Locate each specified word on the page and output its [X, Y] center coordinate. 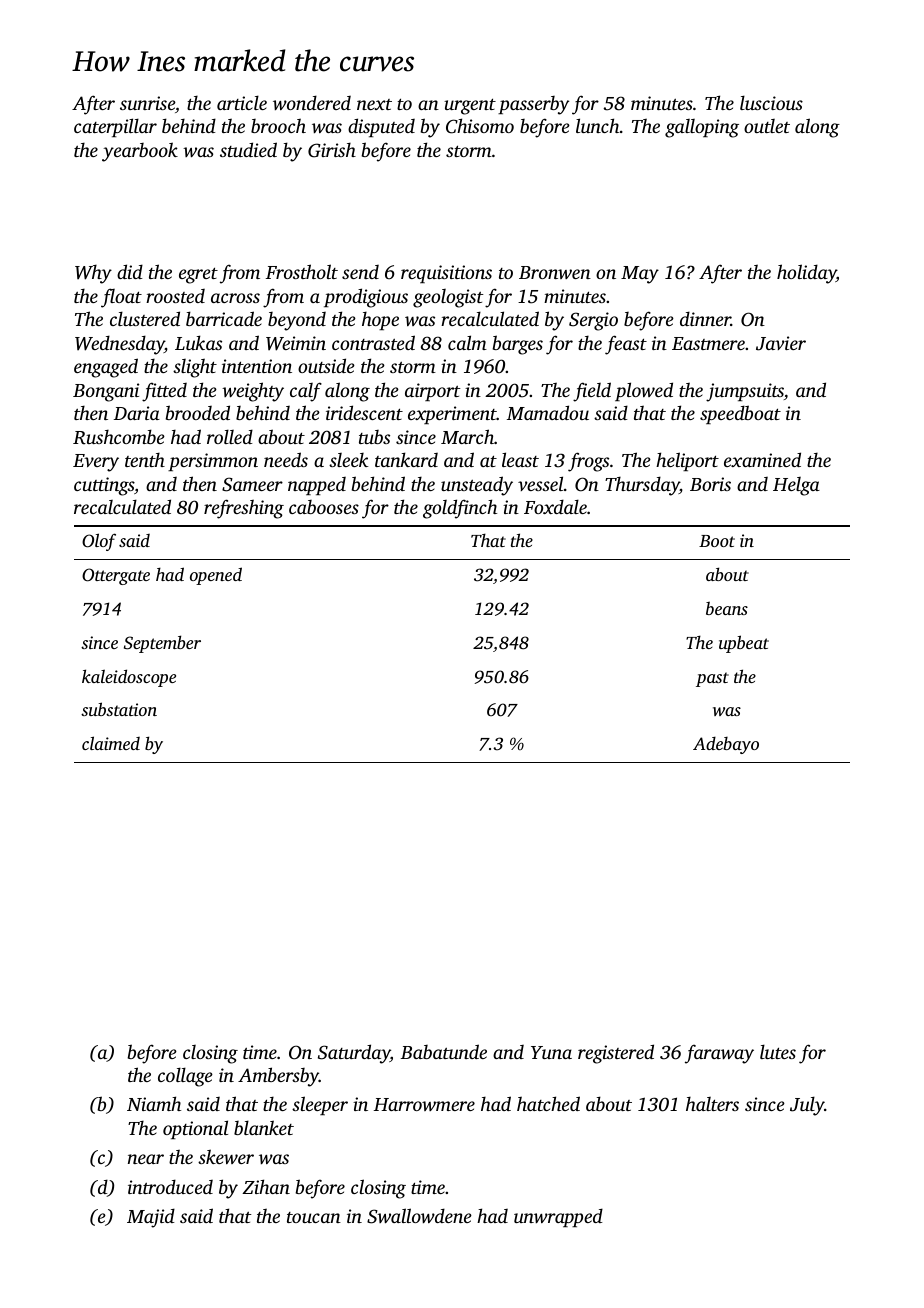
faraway [719, 1054]
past [712, 679]
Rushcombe [119, 437]
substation [119, 709]
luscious [771, 102]
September [162, 644]
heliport [687, 461]
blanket [264, 1127]
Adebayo [726, 745]
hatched [548, 1103]
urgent [470, 107]
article [242, 102]
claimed [111, 743]
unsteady [477, 486]
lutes [778, 1051]
